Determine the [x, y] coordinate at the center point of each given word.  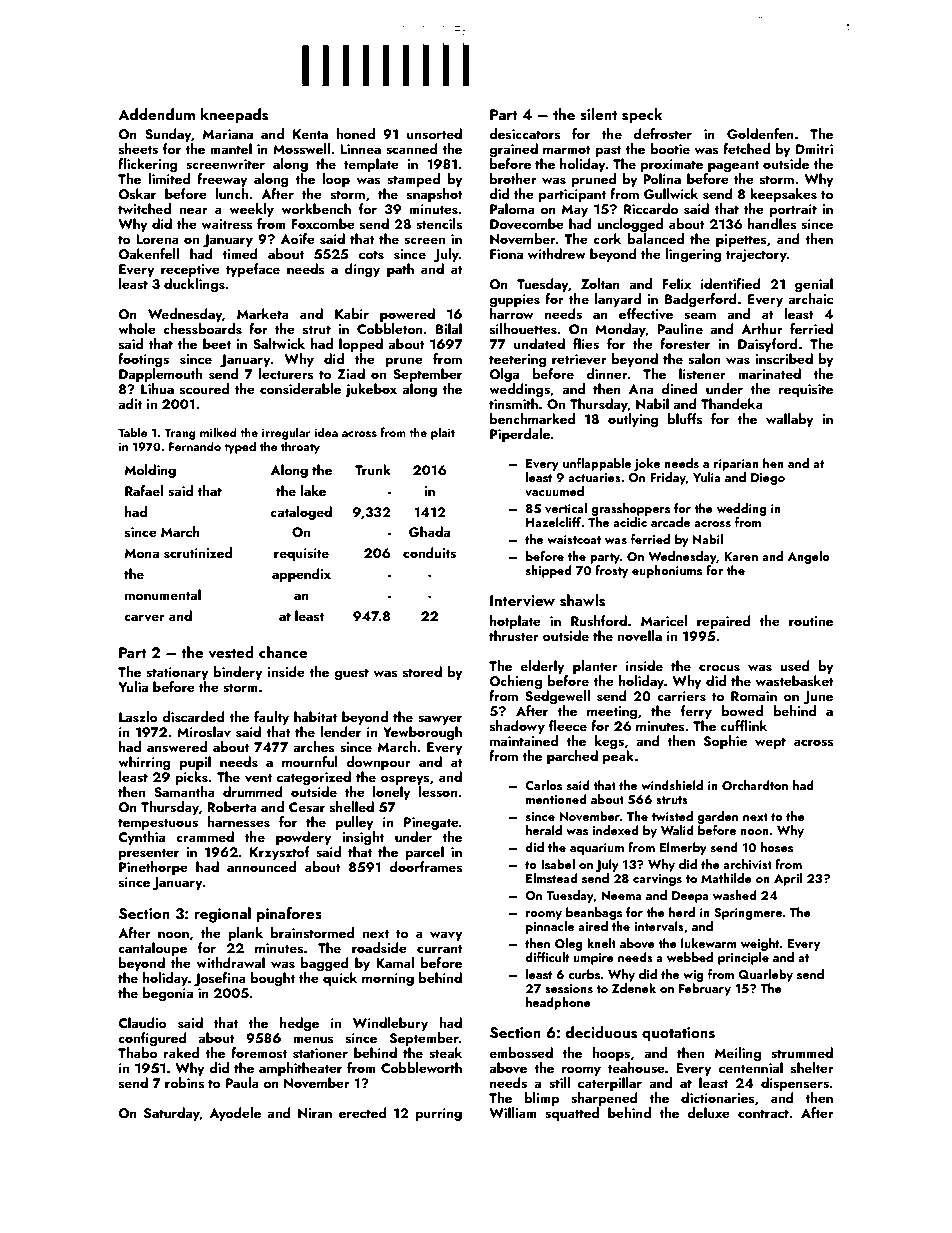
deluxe [708, 1112]
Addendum [156, 114]
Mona [142, 553]
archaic [810, 298]
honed [355, 133]
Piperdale [520, 435]
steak [445, 1053]
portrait [793, 210]
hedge [299, 1024]
